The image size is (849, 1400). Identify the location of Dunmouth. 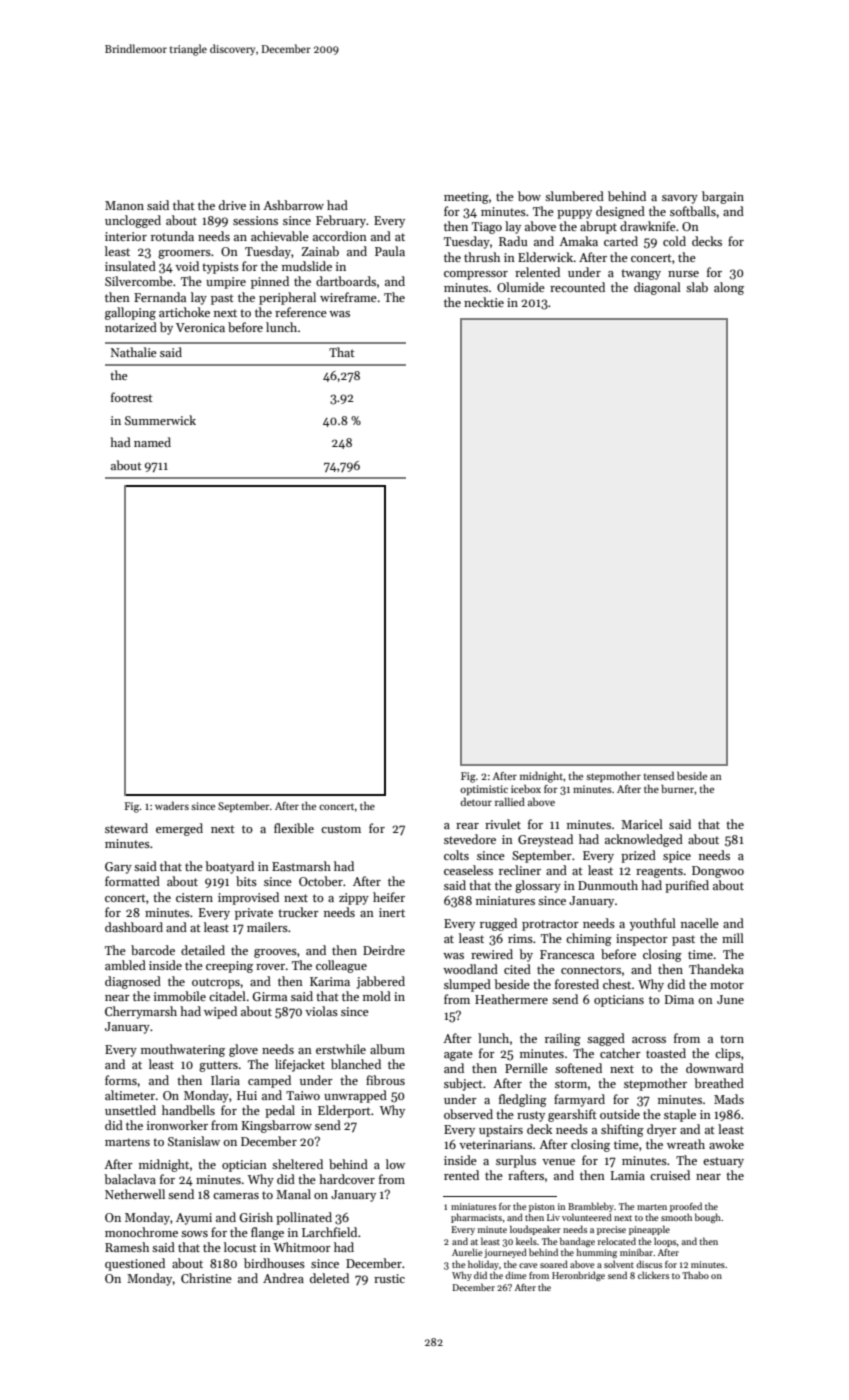
(608, 885).
